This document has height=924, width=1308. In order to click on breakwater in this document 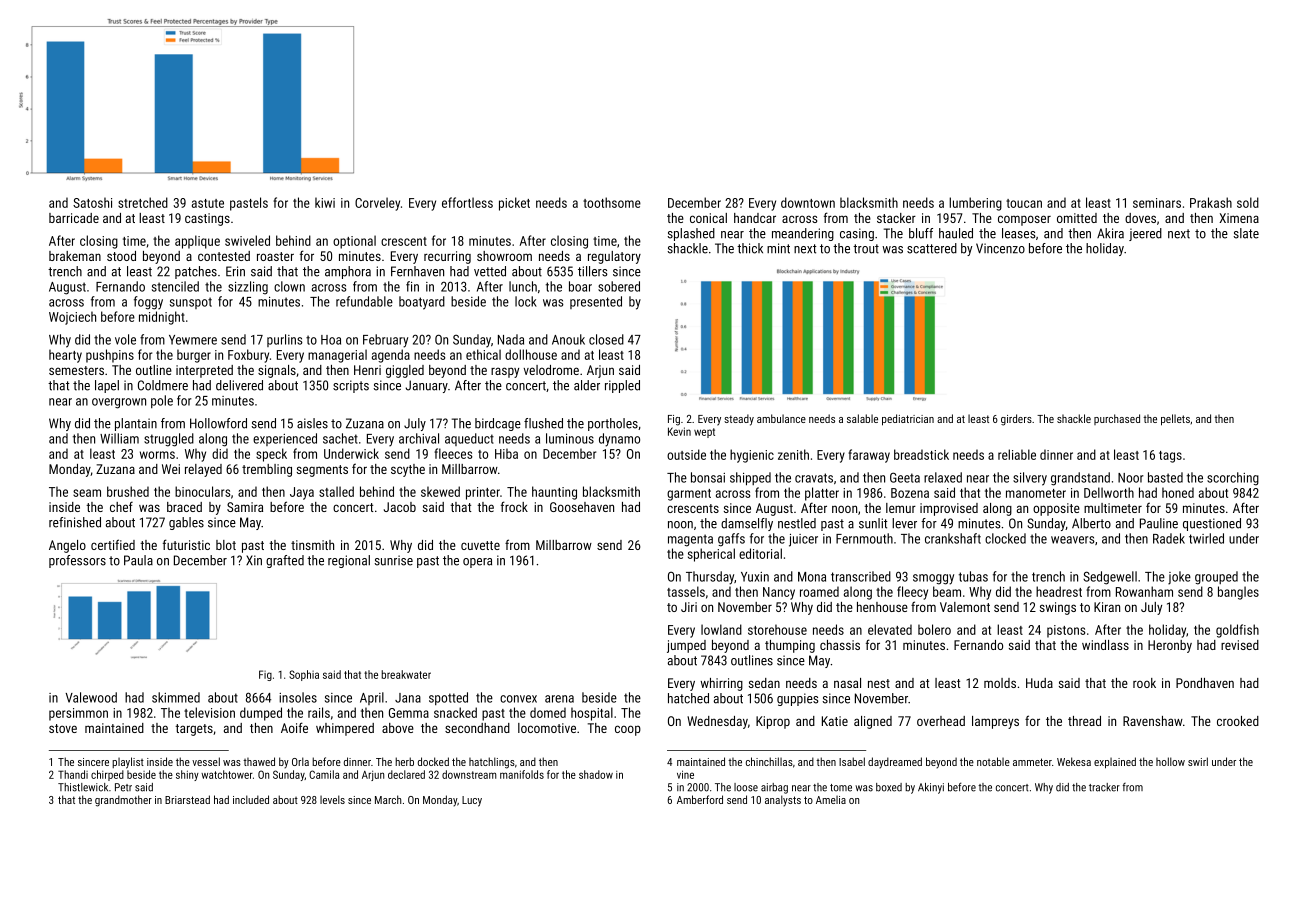, I will do `click(406, 674)`.
